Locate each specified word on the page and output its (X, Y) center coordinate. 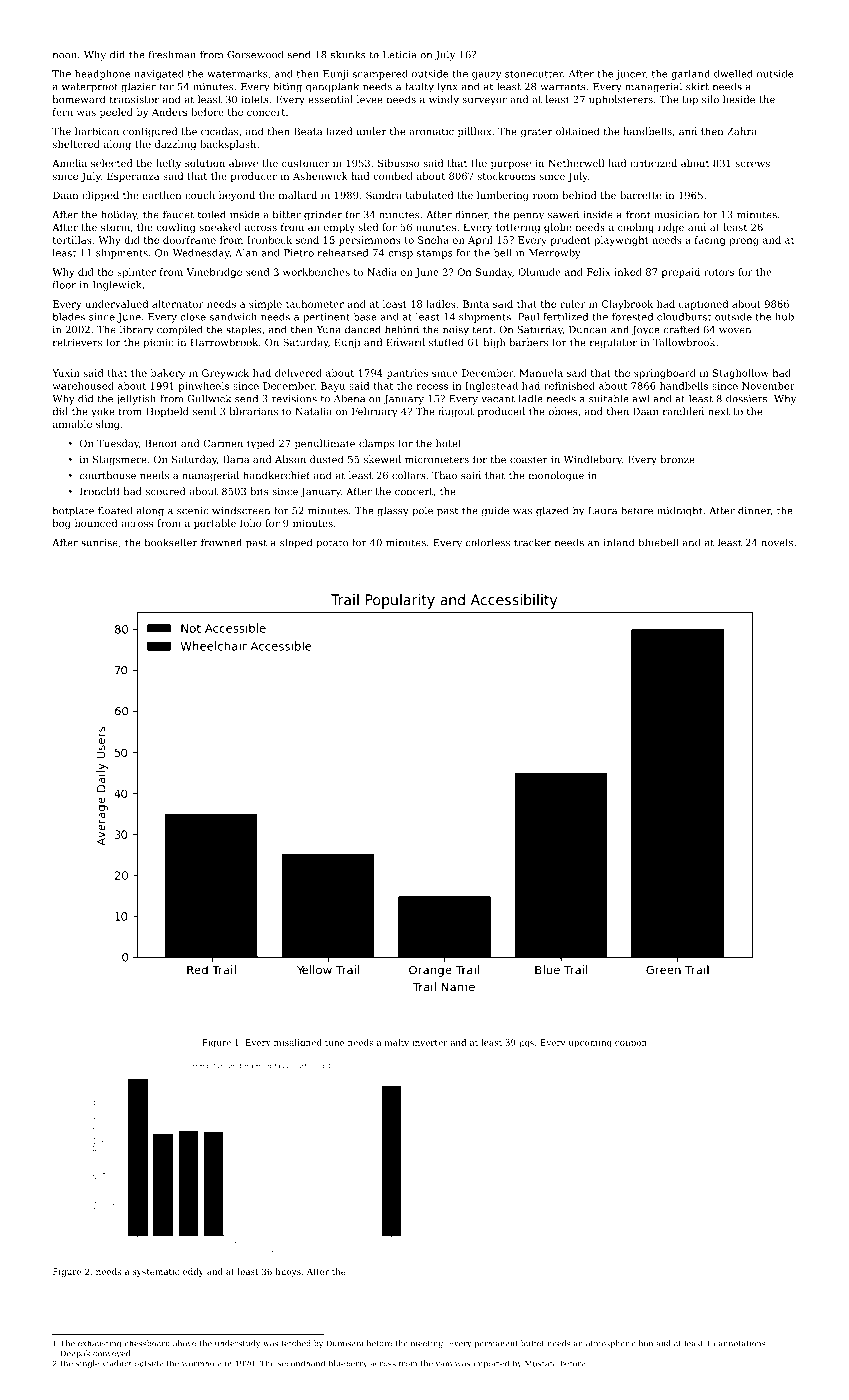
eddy (193, 1272)
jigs (526, 1043)
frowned (221, 542)
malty (397, 1043)
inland (618, 542)
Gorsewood (255, 55)
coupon (631, 1044)
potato (332, 544)
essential (330, 99)
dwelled (733, 74)
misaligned (298, 1043)
